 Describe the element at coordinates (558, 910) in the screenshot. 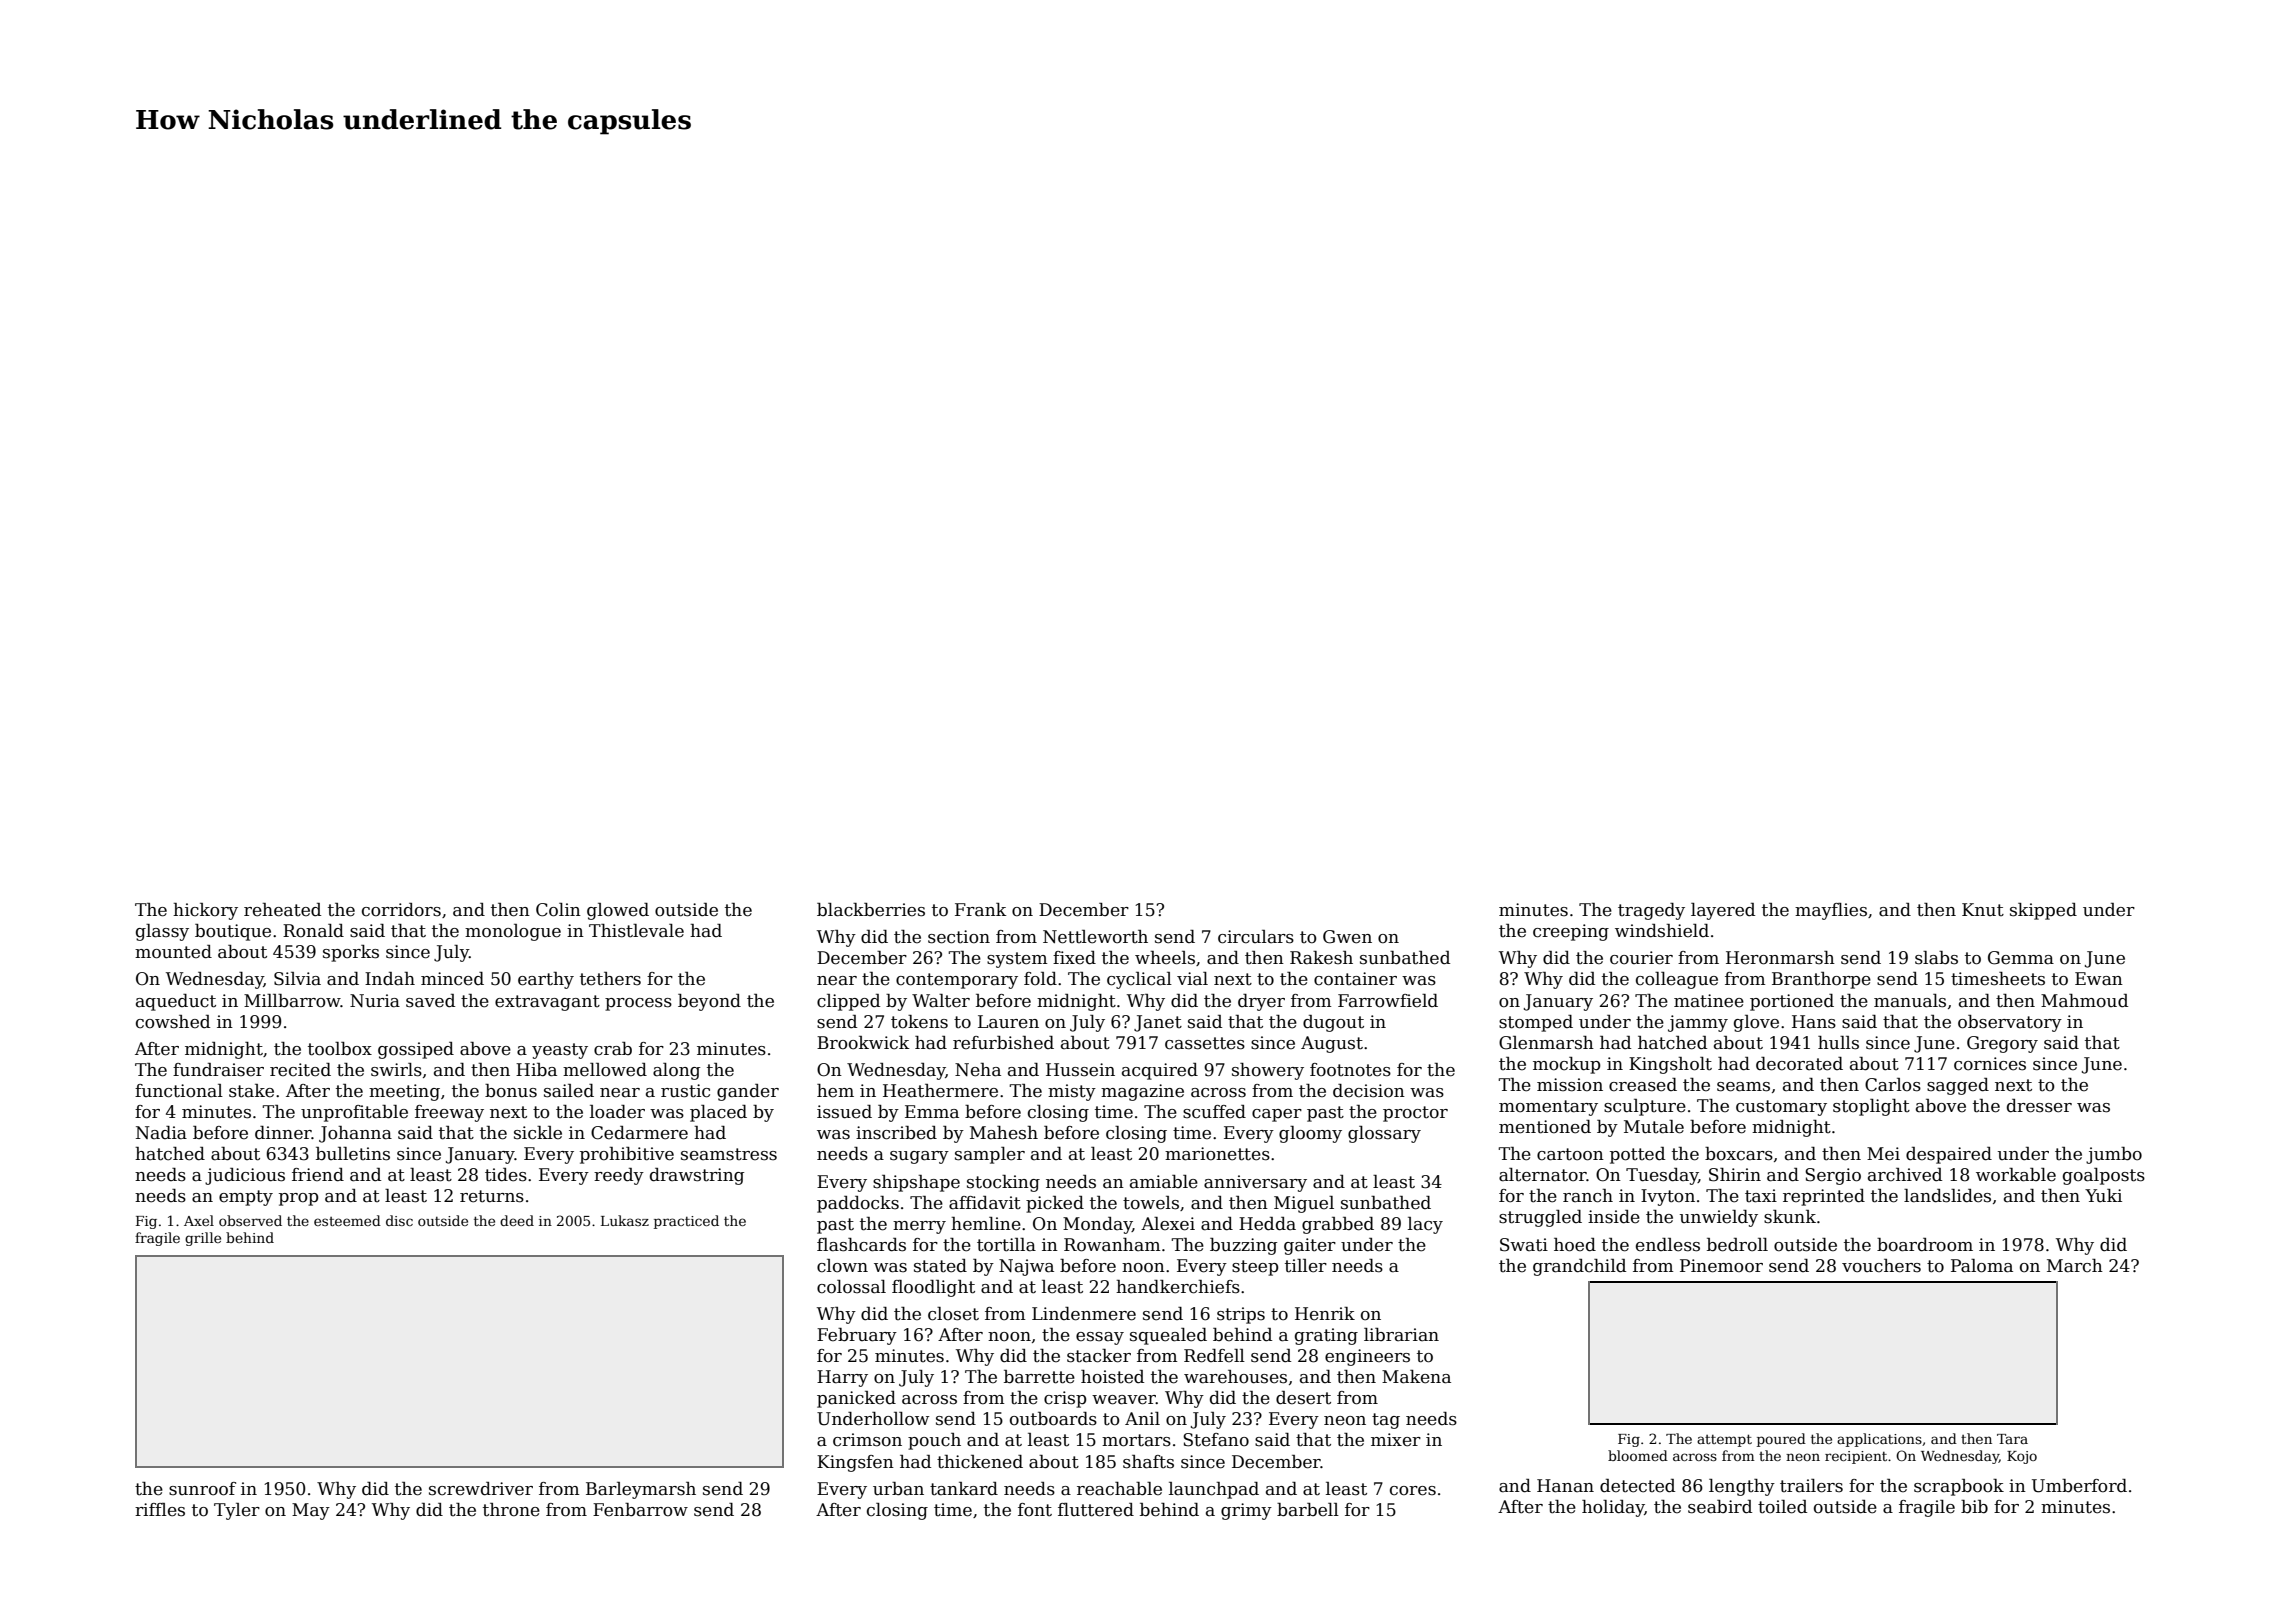

I see `Colin` at that location.
